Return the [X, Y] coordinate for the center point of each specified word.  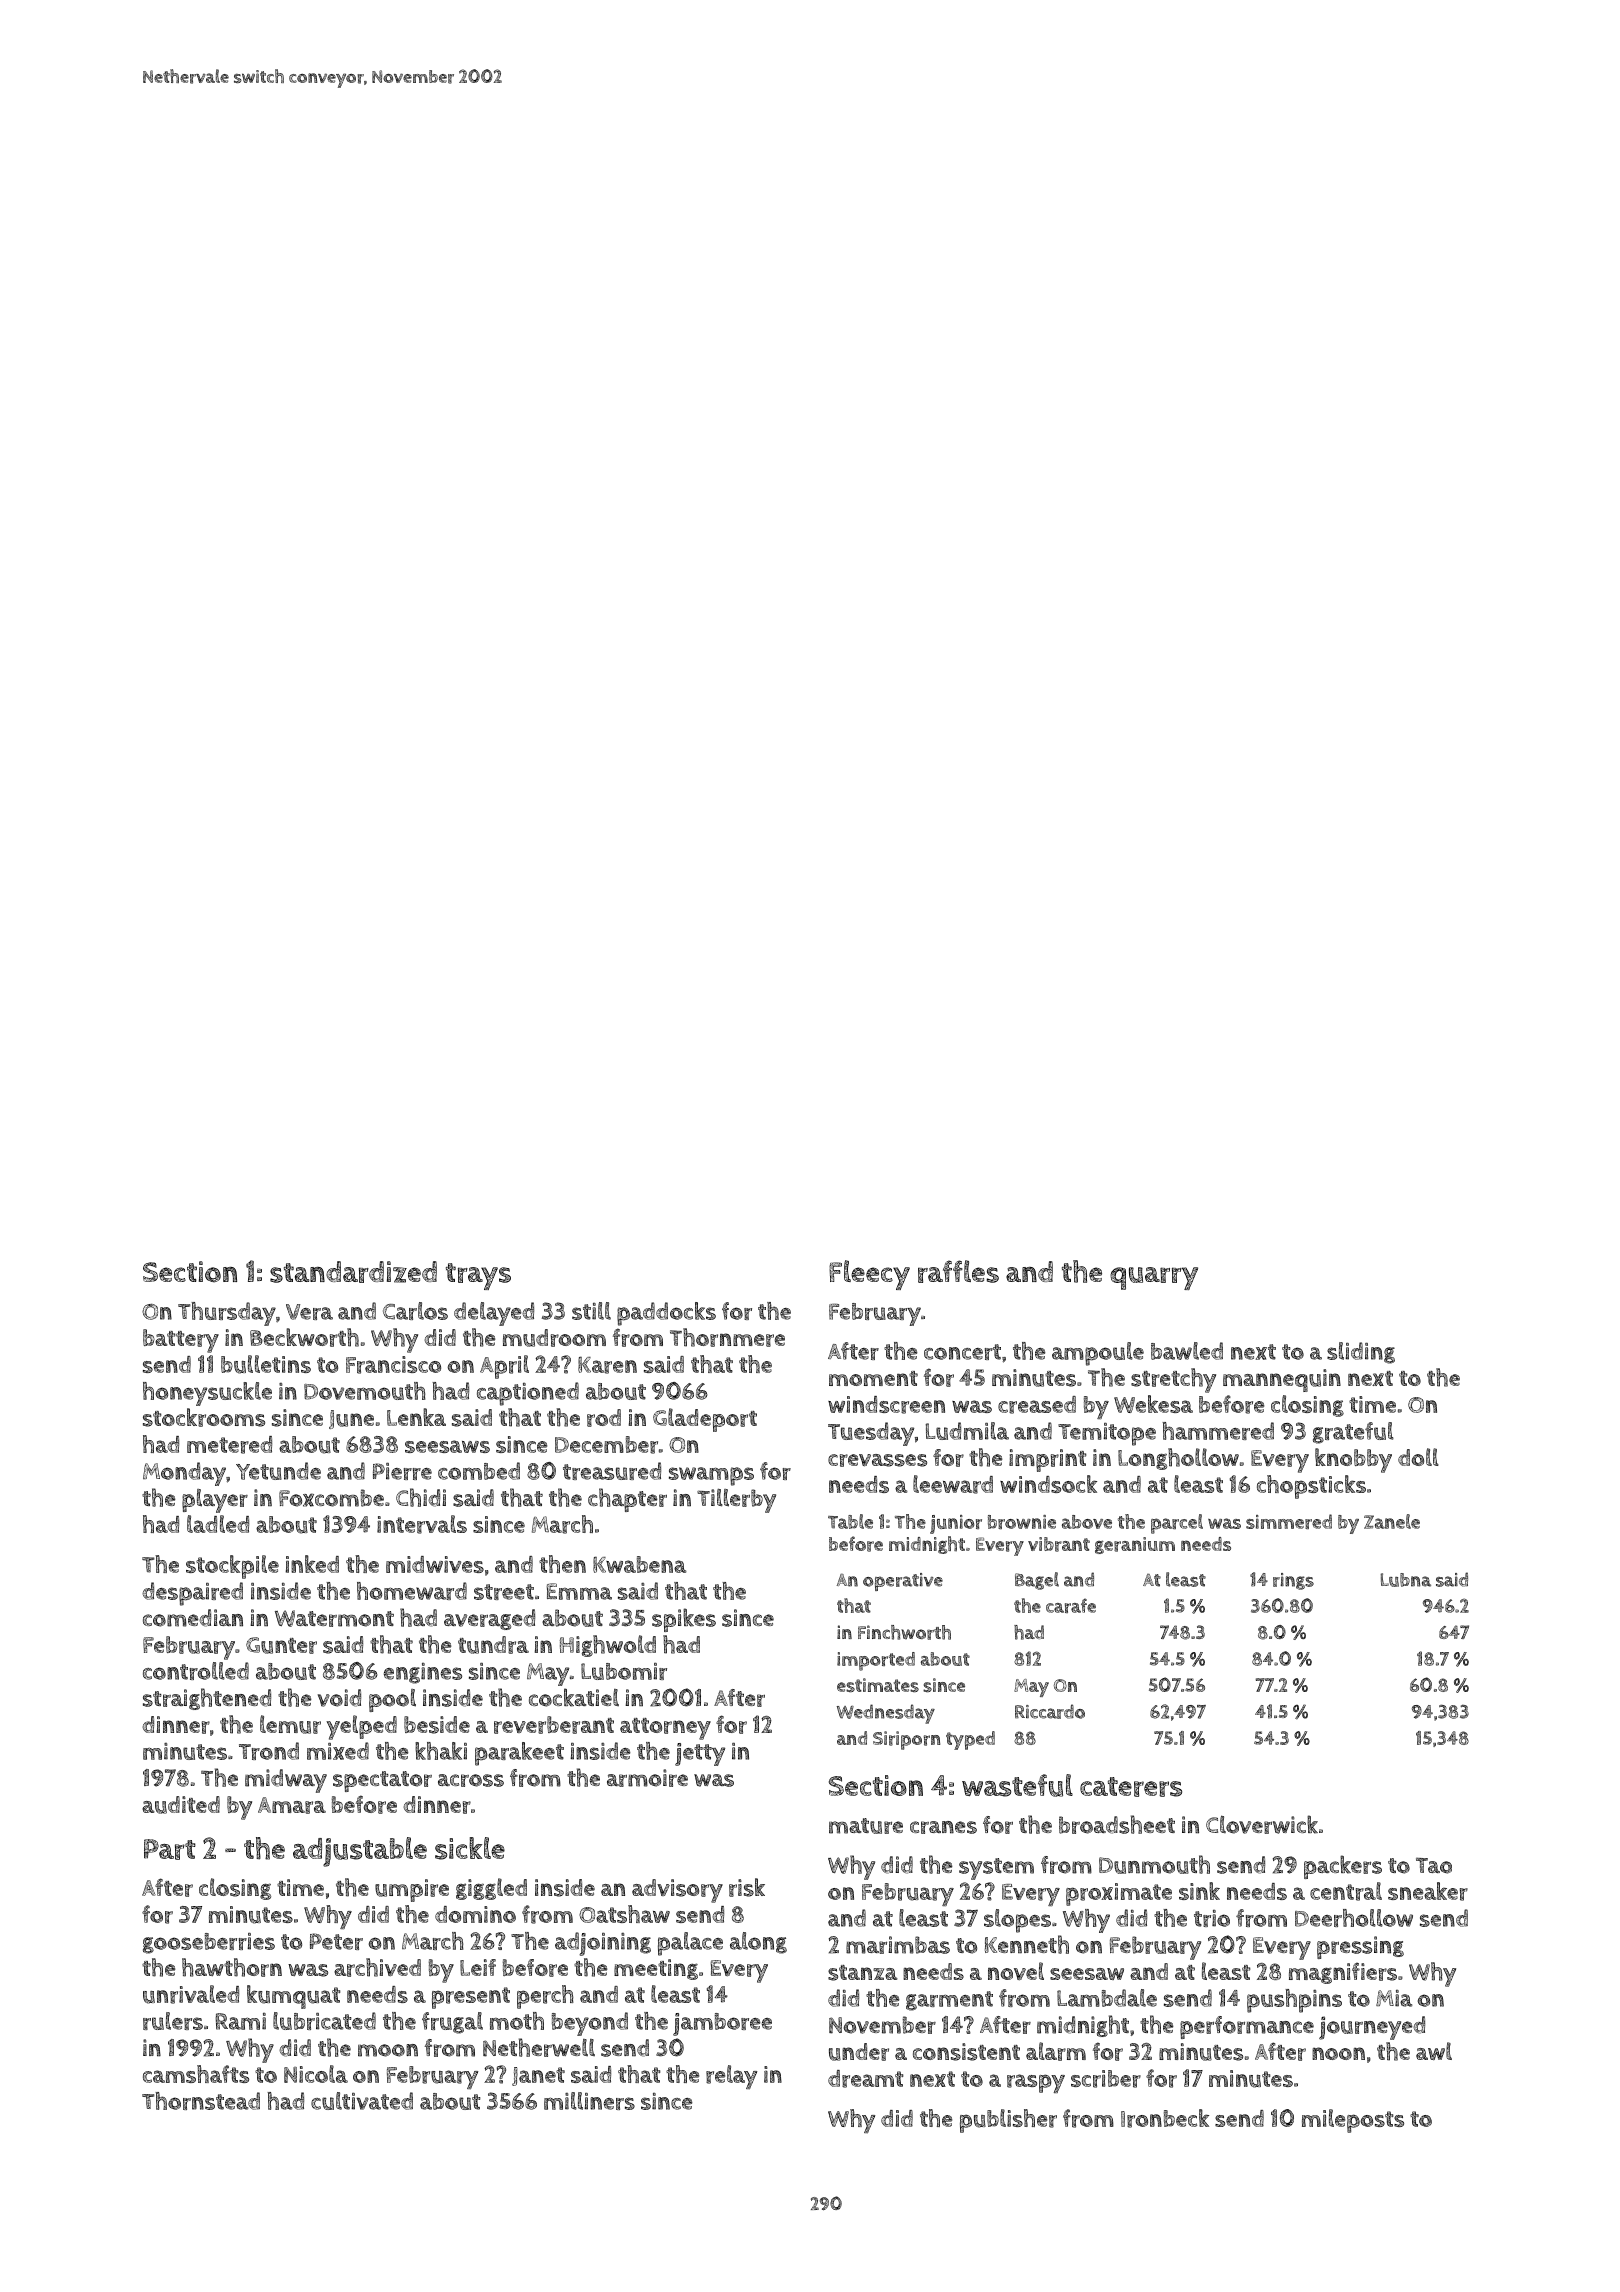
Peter [336, 1941]
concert [962, 1352]
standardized [353, 1272]
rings [1293, 1581]
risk [747, 1887]
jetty [700, 1754]
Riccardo [1050, 1711]
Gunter [281, 1645]
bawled [1187, 1351]
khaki [441, 1751]
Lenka [416, 1417]
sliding [1361, 1353]
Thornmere [727, 1337]
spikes [684, 1620]
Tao [1434, 1865]
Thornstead [201, 2101]
